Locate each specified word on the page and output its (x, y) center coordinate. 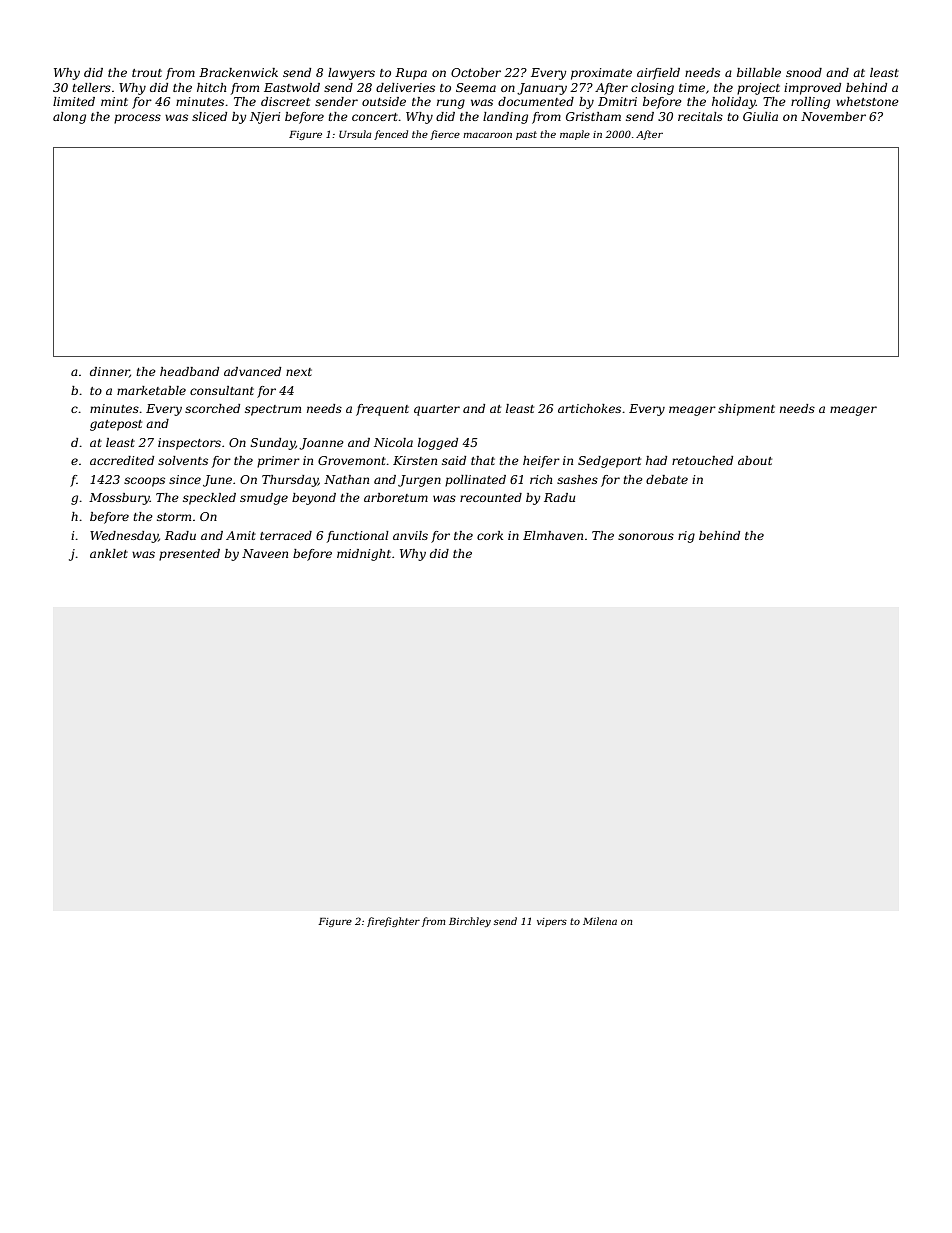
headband (189, 371)
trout (147, 73)
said (454, 460)
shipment (746, 410)
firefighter (393, 922)
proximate (601, 74)
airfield (658, 74)
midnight (364, 555)
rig (686, 537)
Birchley (470, 922)
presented (189, 555)
